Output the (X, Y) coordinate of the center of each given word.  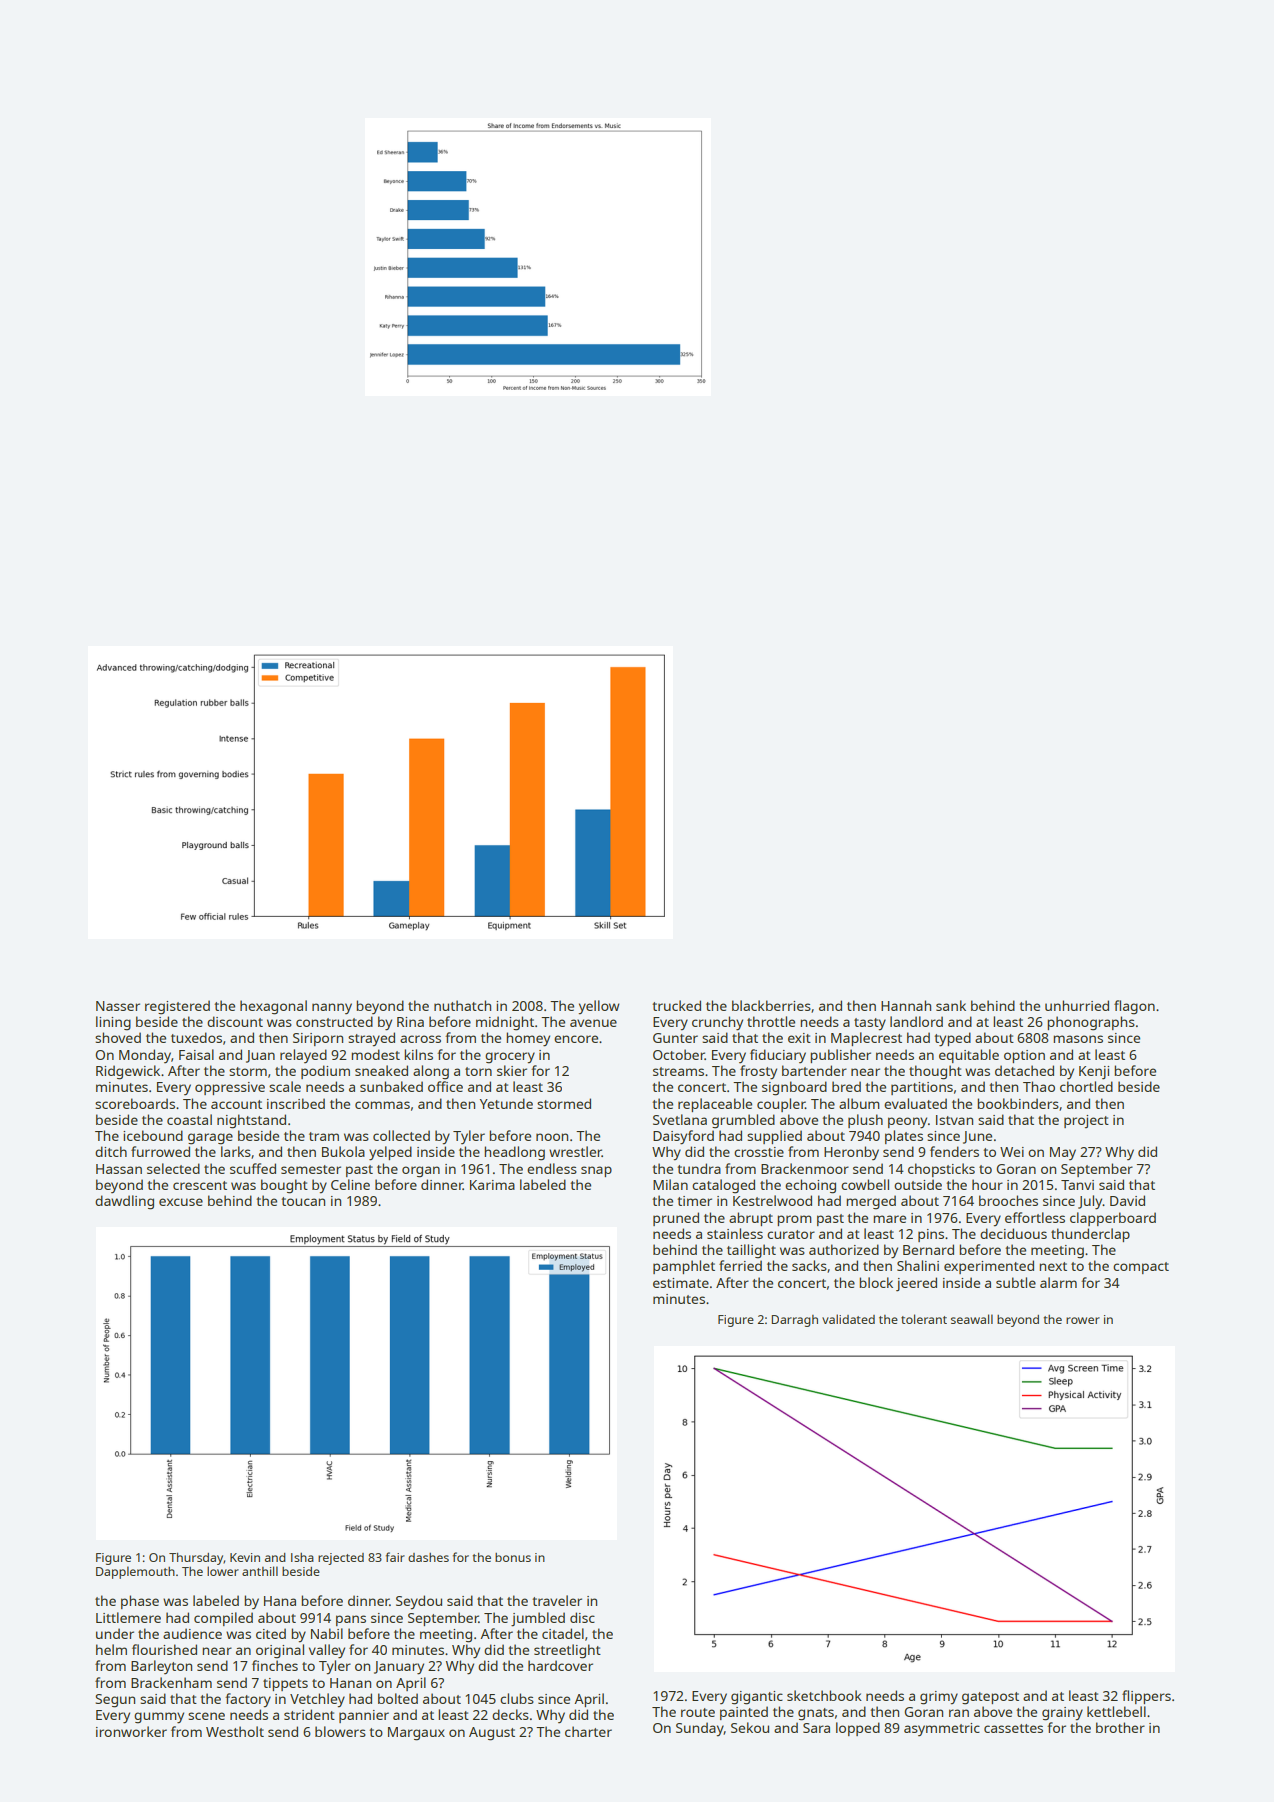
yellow (599, 1007)
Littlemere (128, 1617)
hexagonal (273, 1007)
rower (1083, 1320)
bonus (513, 1557)
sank (951, 1005)
